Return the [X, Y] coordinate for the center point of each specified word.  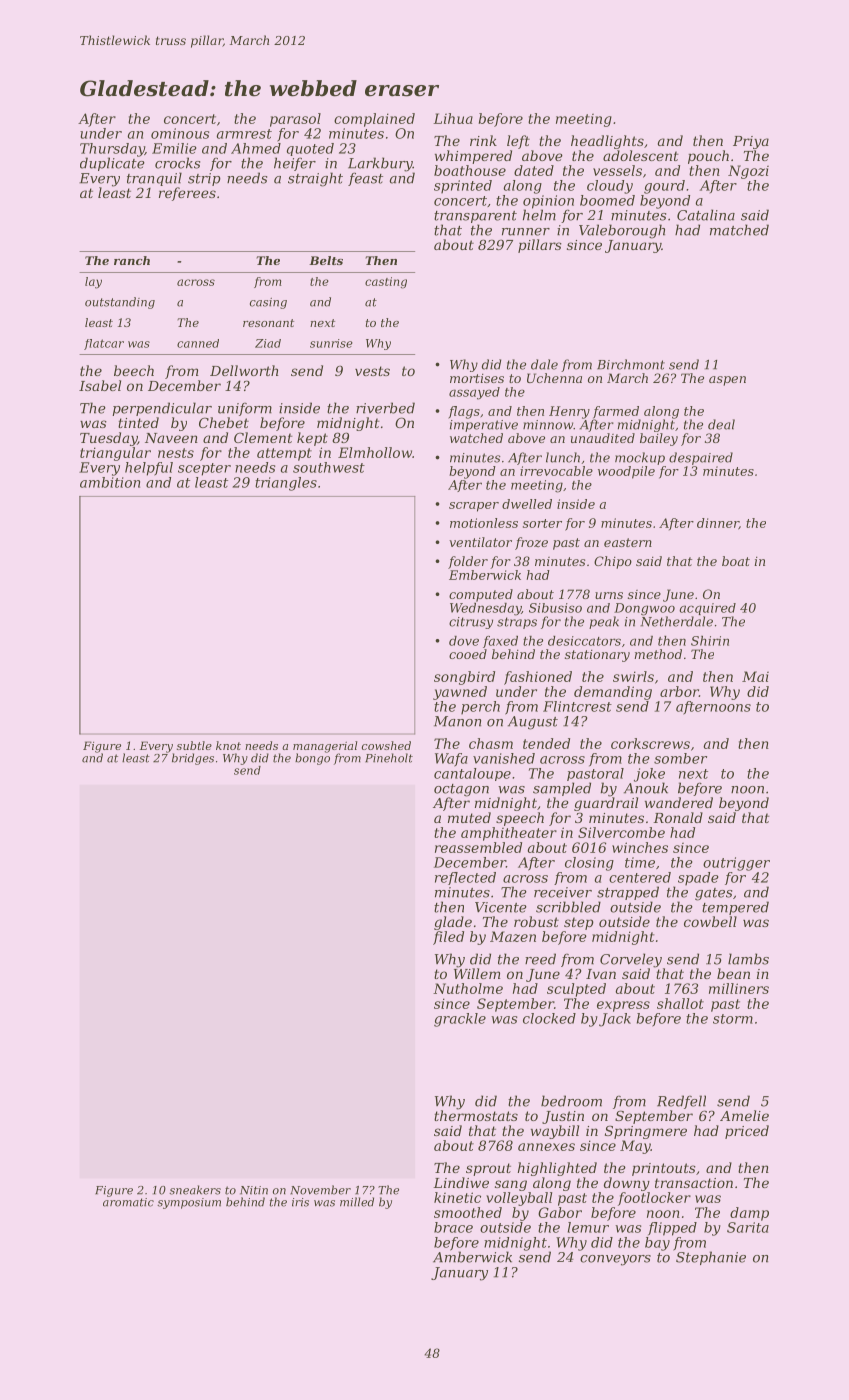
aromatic [128, 1202]
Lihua [453, 118]
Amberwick [472, 1257]
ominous [180, 133]
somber [680, 758]
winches [640, 847]
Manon [457, 721]
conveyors [615, 1260]
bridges [193, 759]
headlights [607, 142]
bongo [312, 759]
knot [228, 745]
